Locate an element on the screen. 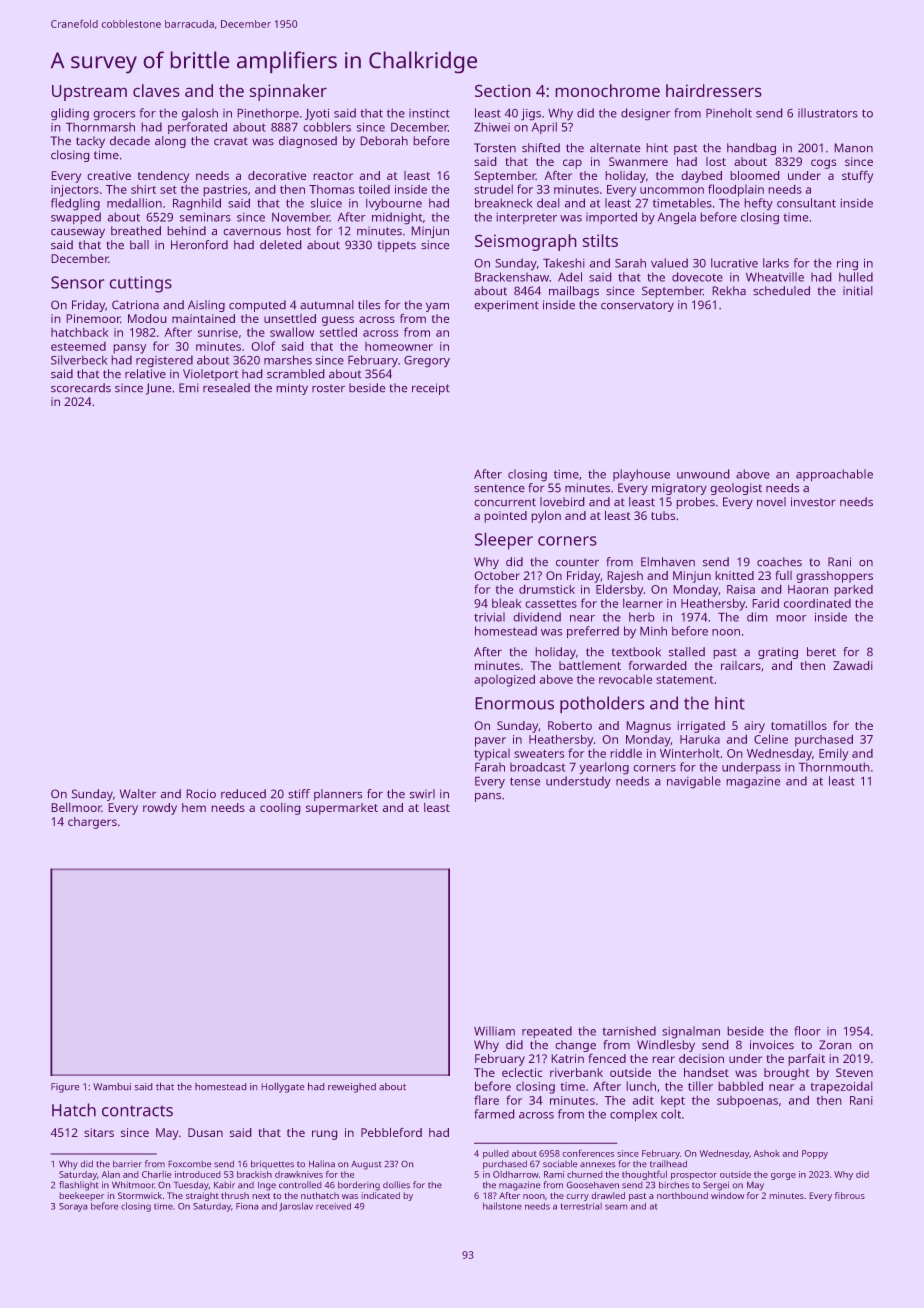  mailbags is located at coordinates (574, 292).
